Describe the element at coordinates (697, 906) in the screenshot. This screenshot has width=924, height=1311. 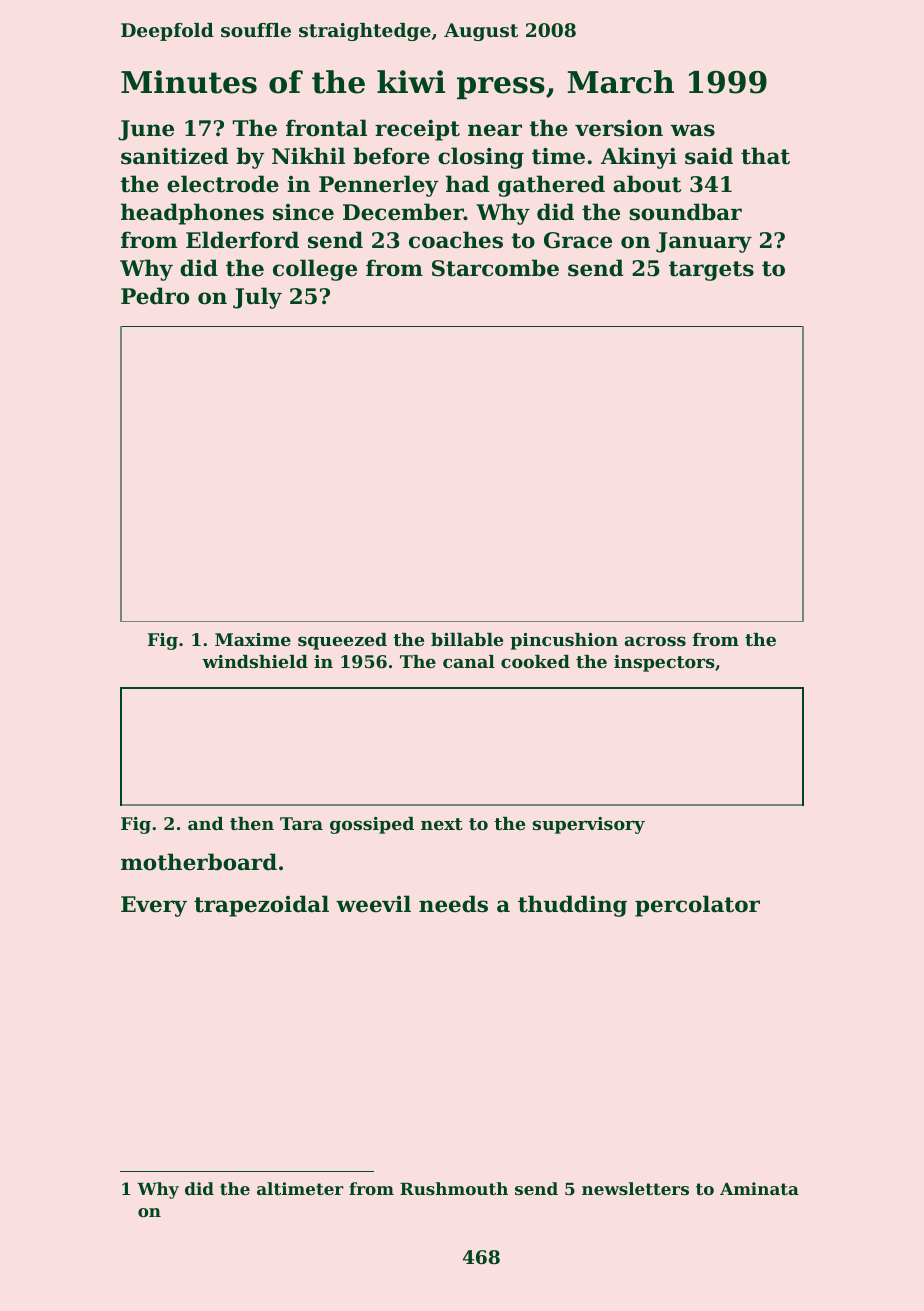
I see `percolator` at that location.
